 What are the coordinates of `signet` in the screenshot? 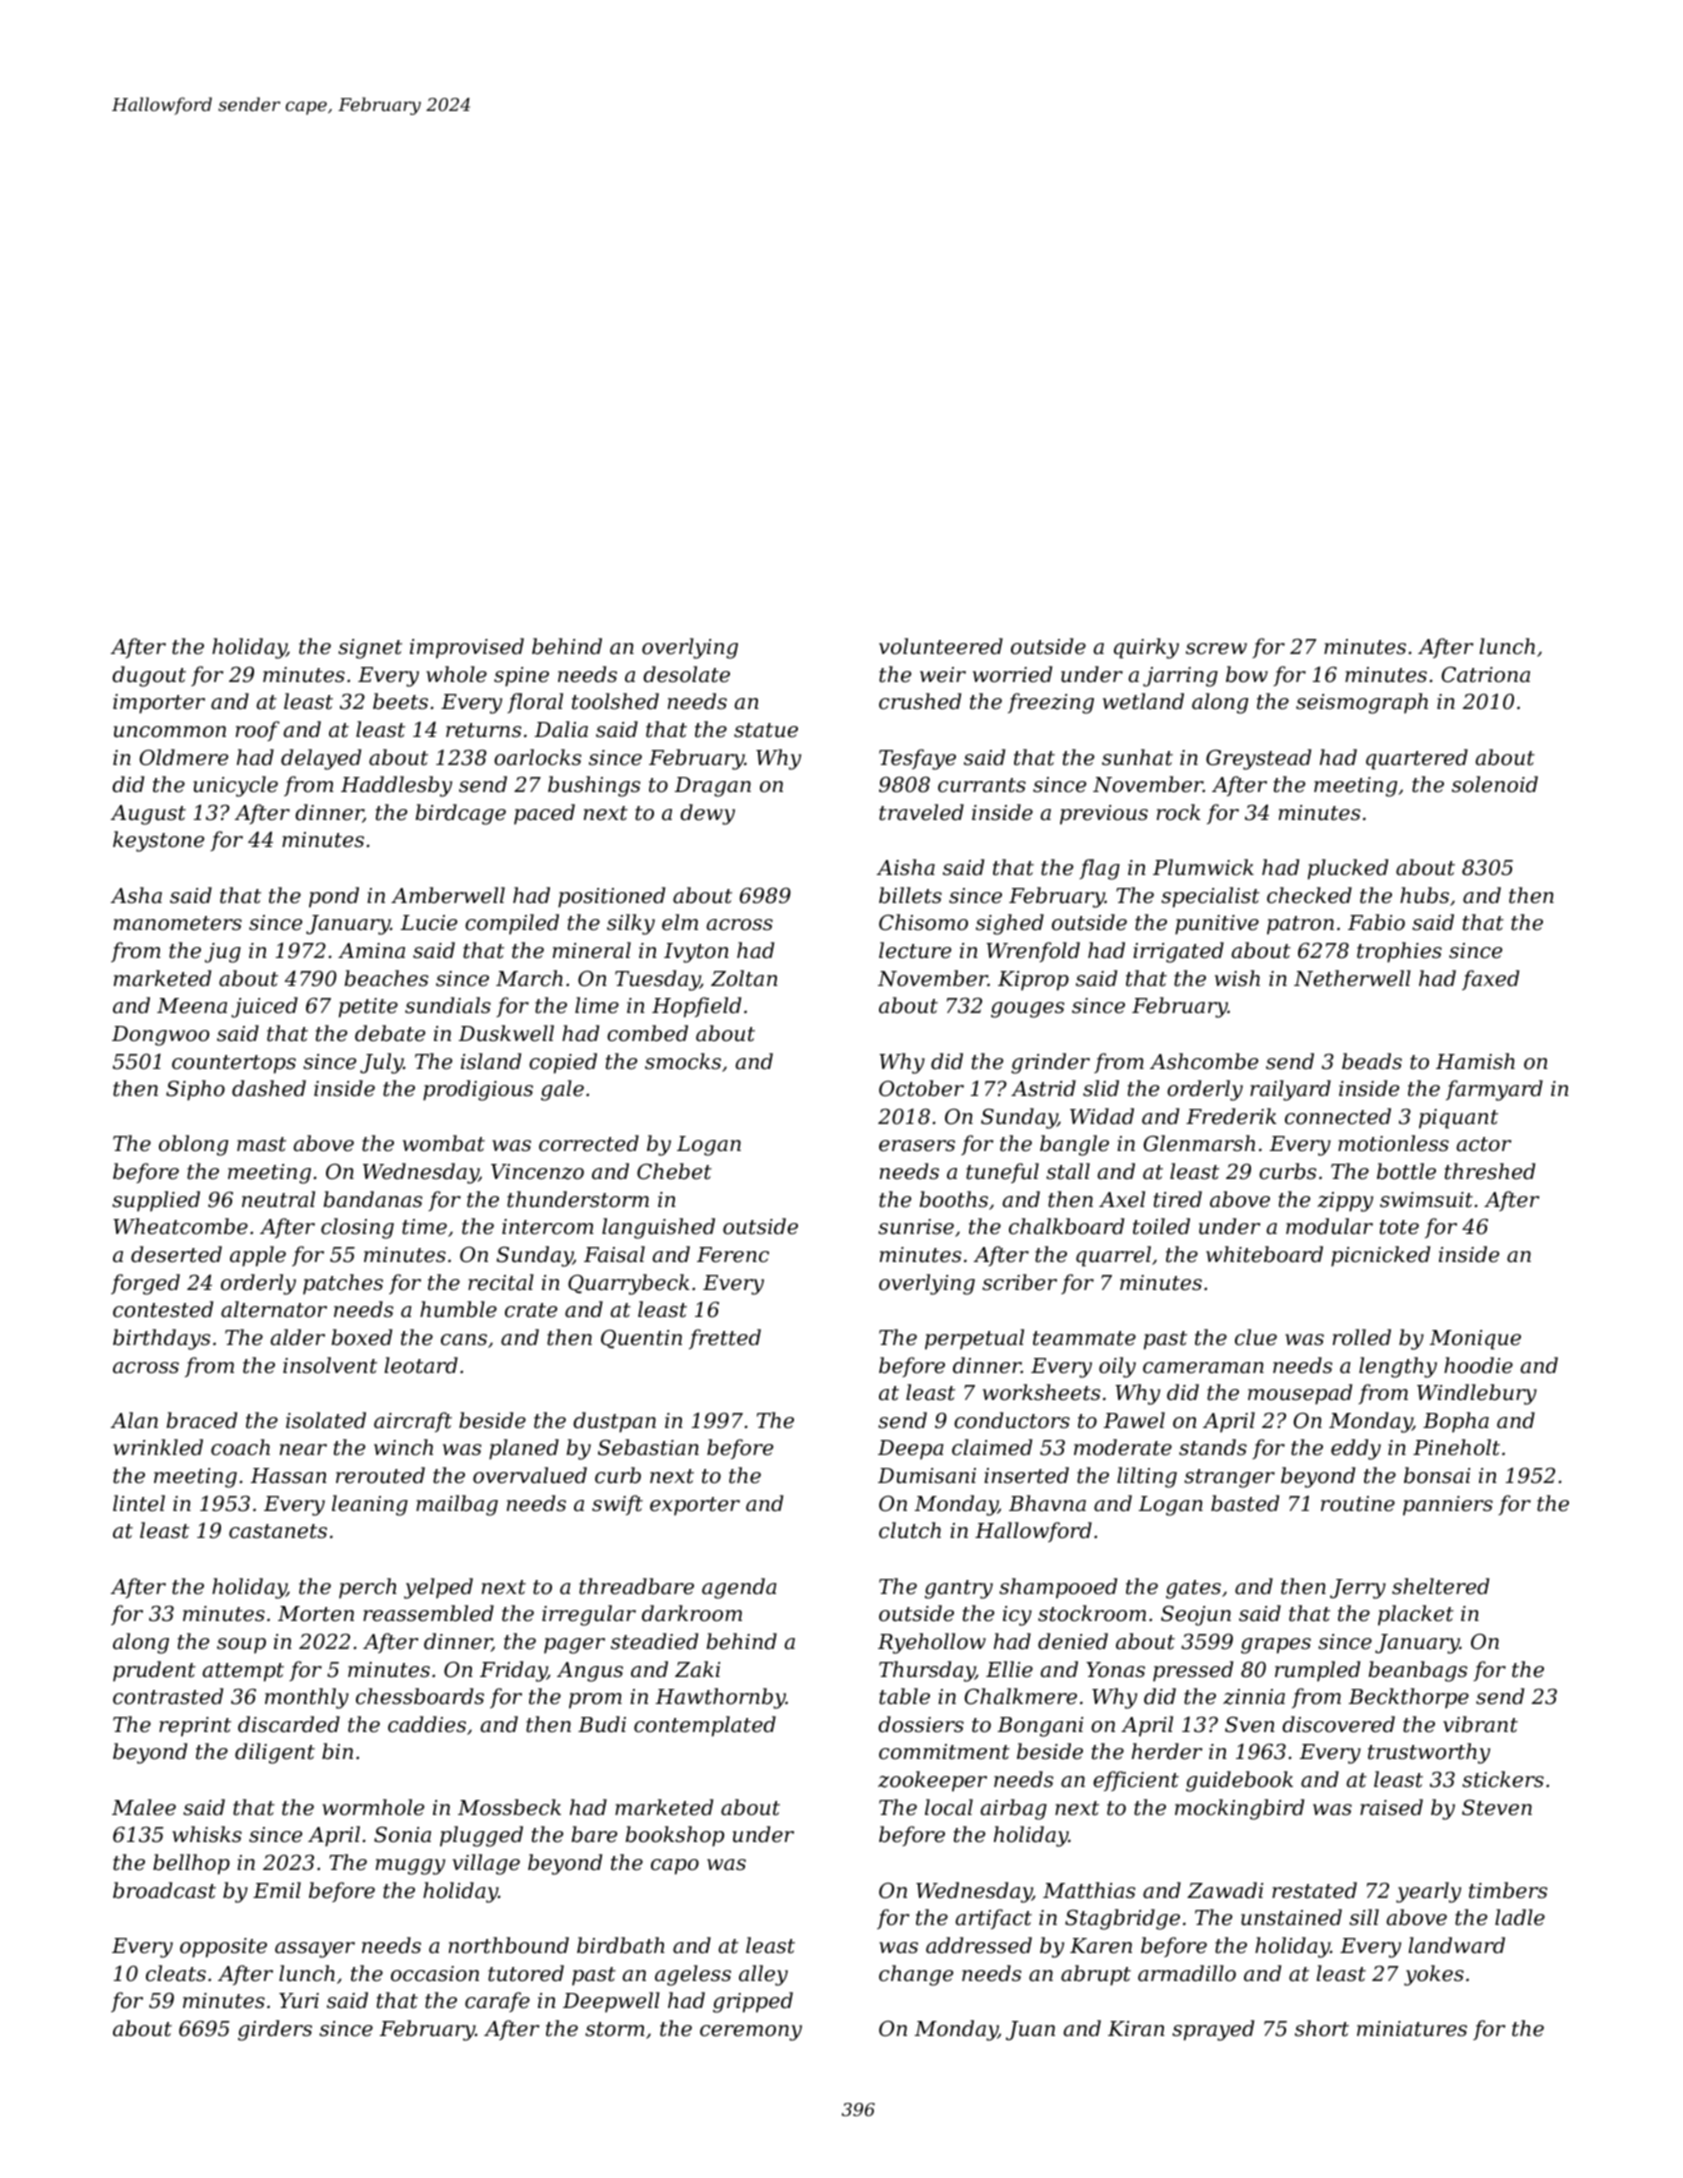 It's located at (370, 649).
